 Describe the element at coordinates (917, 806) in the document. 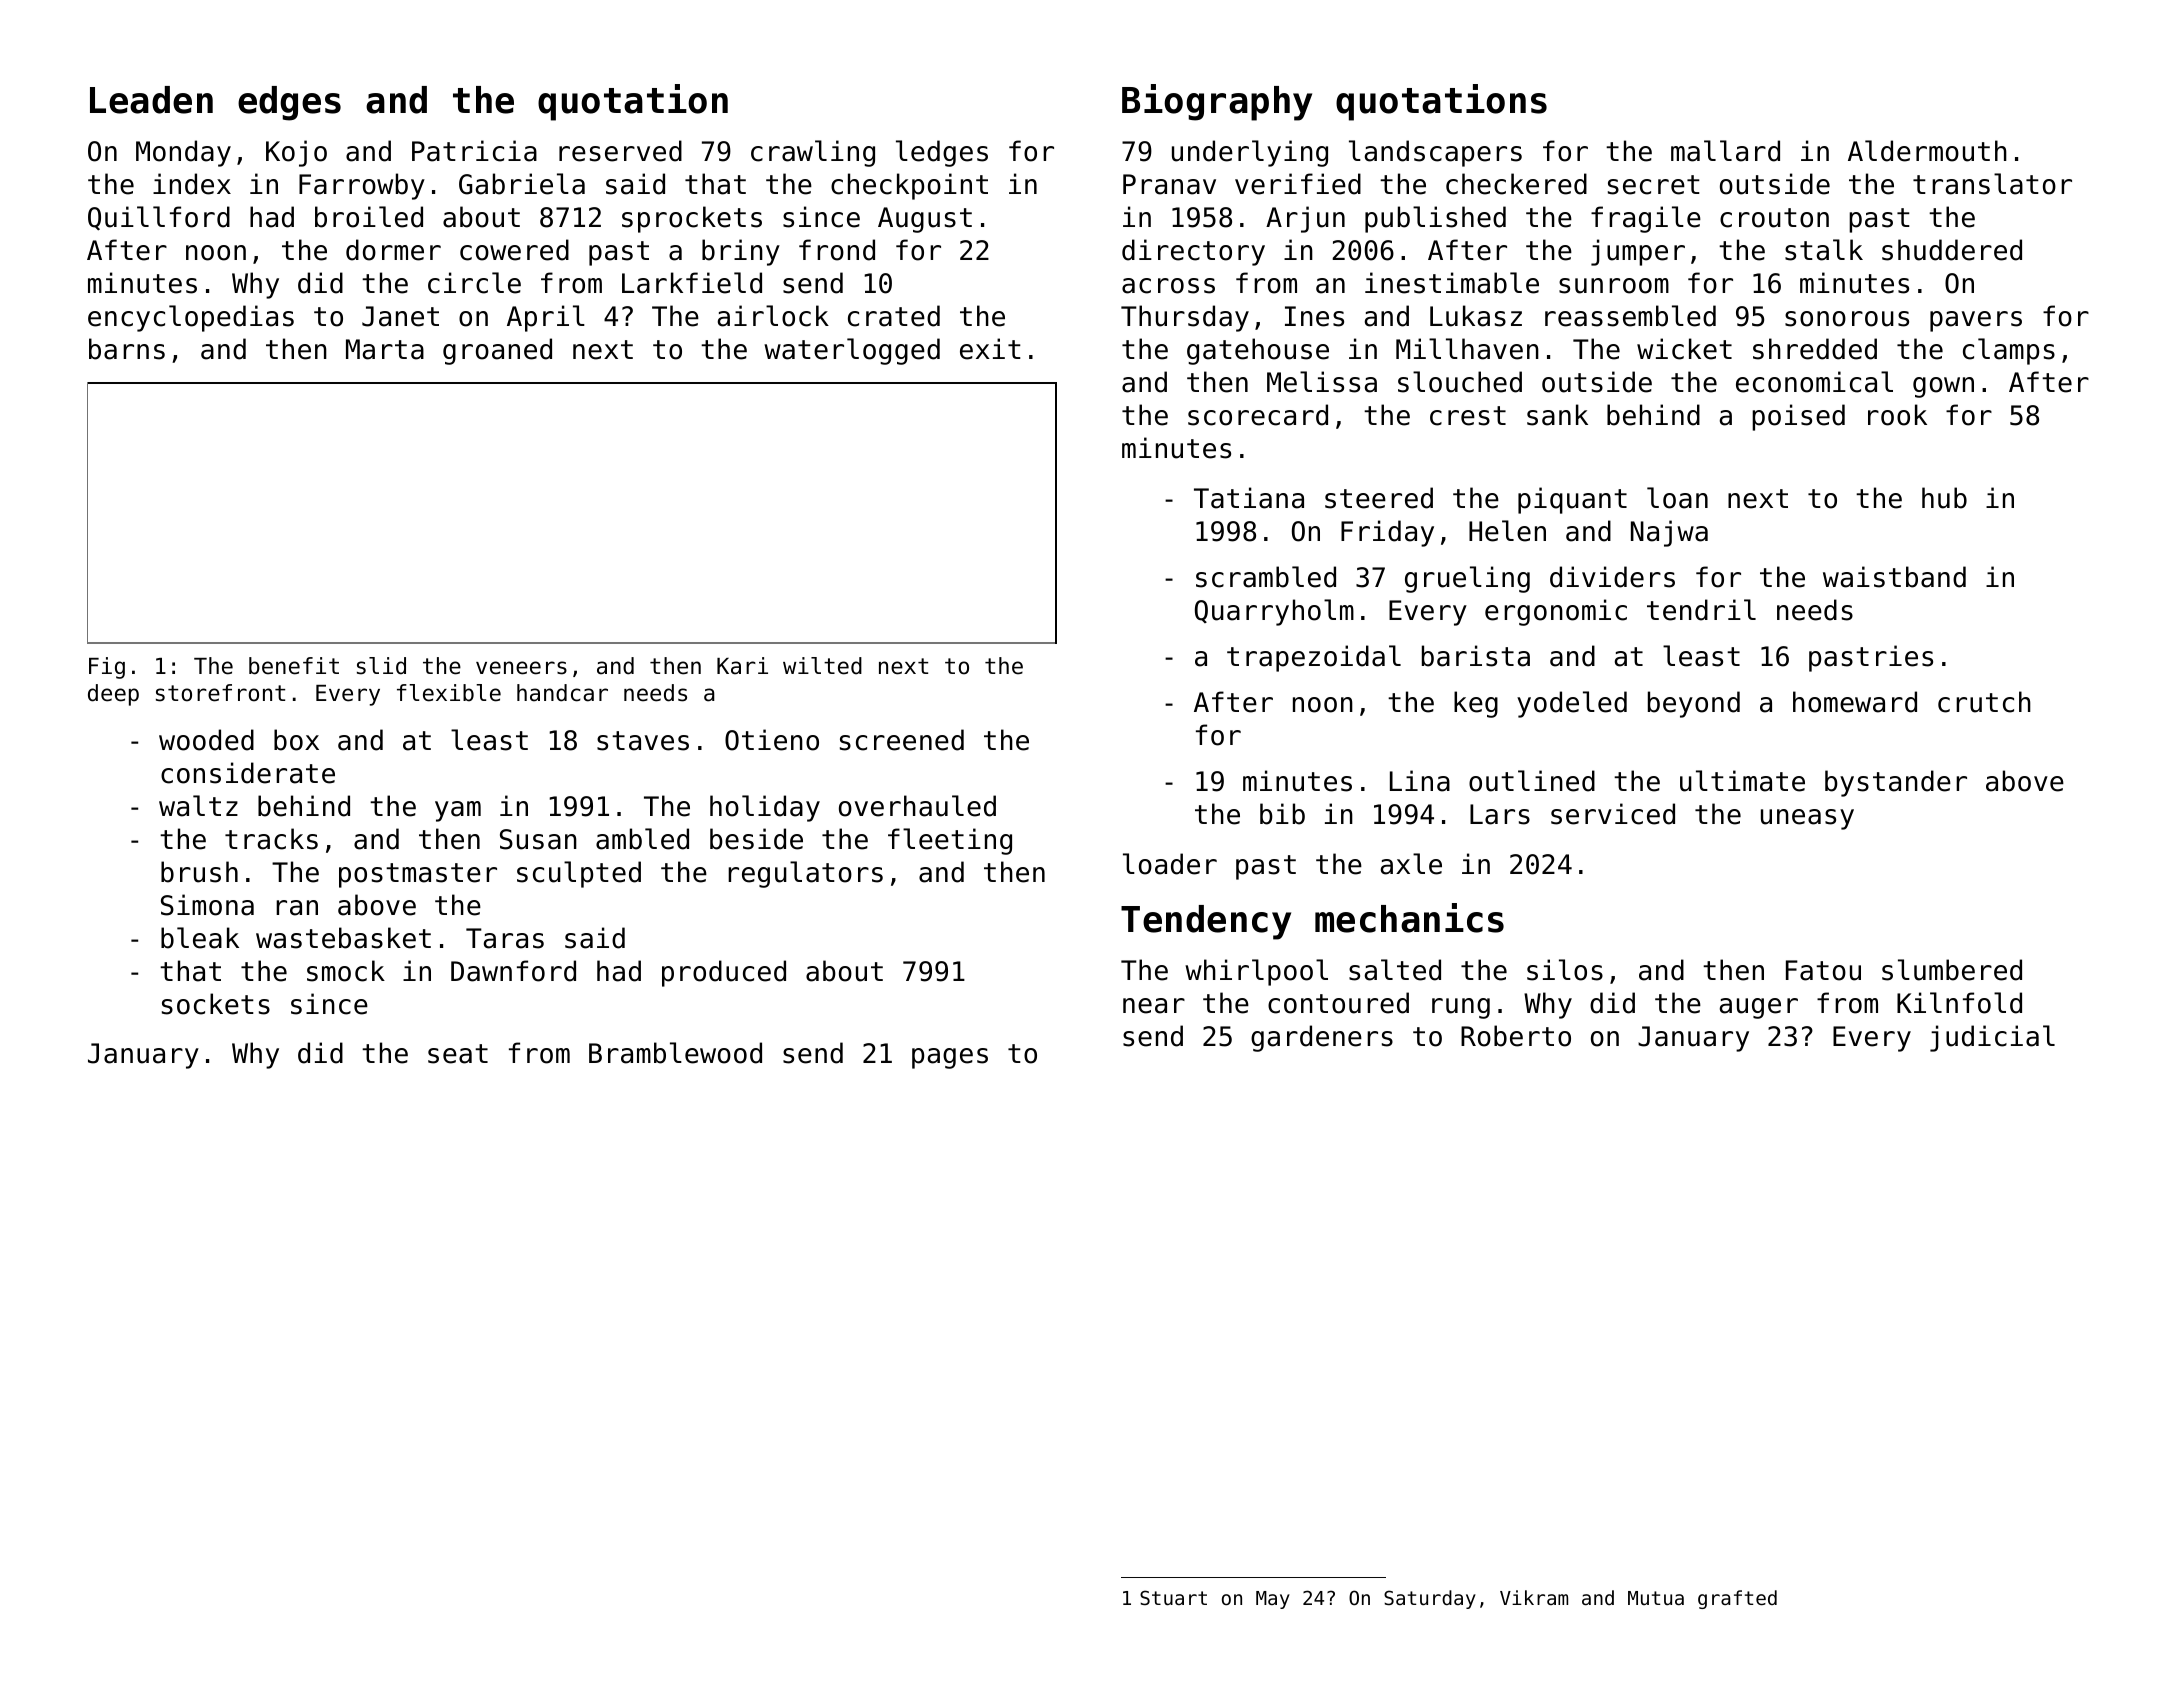

I see `overhauled` at that location.
